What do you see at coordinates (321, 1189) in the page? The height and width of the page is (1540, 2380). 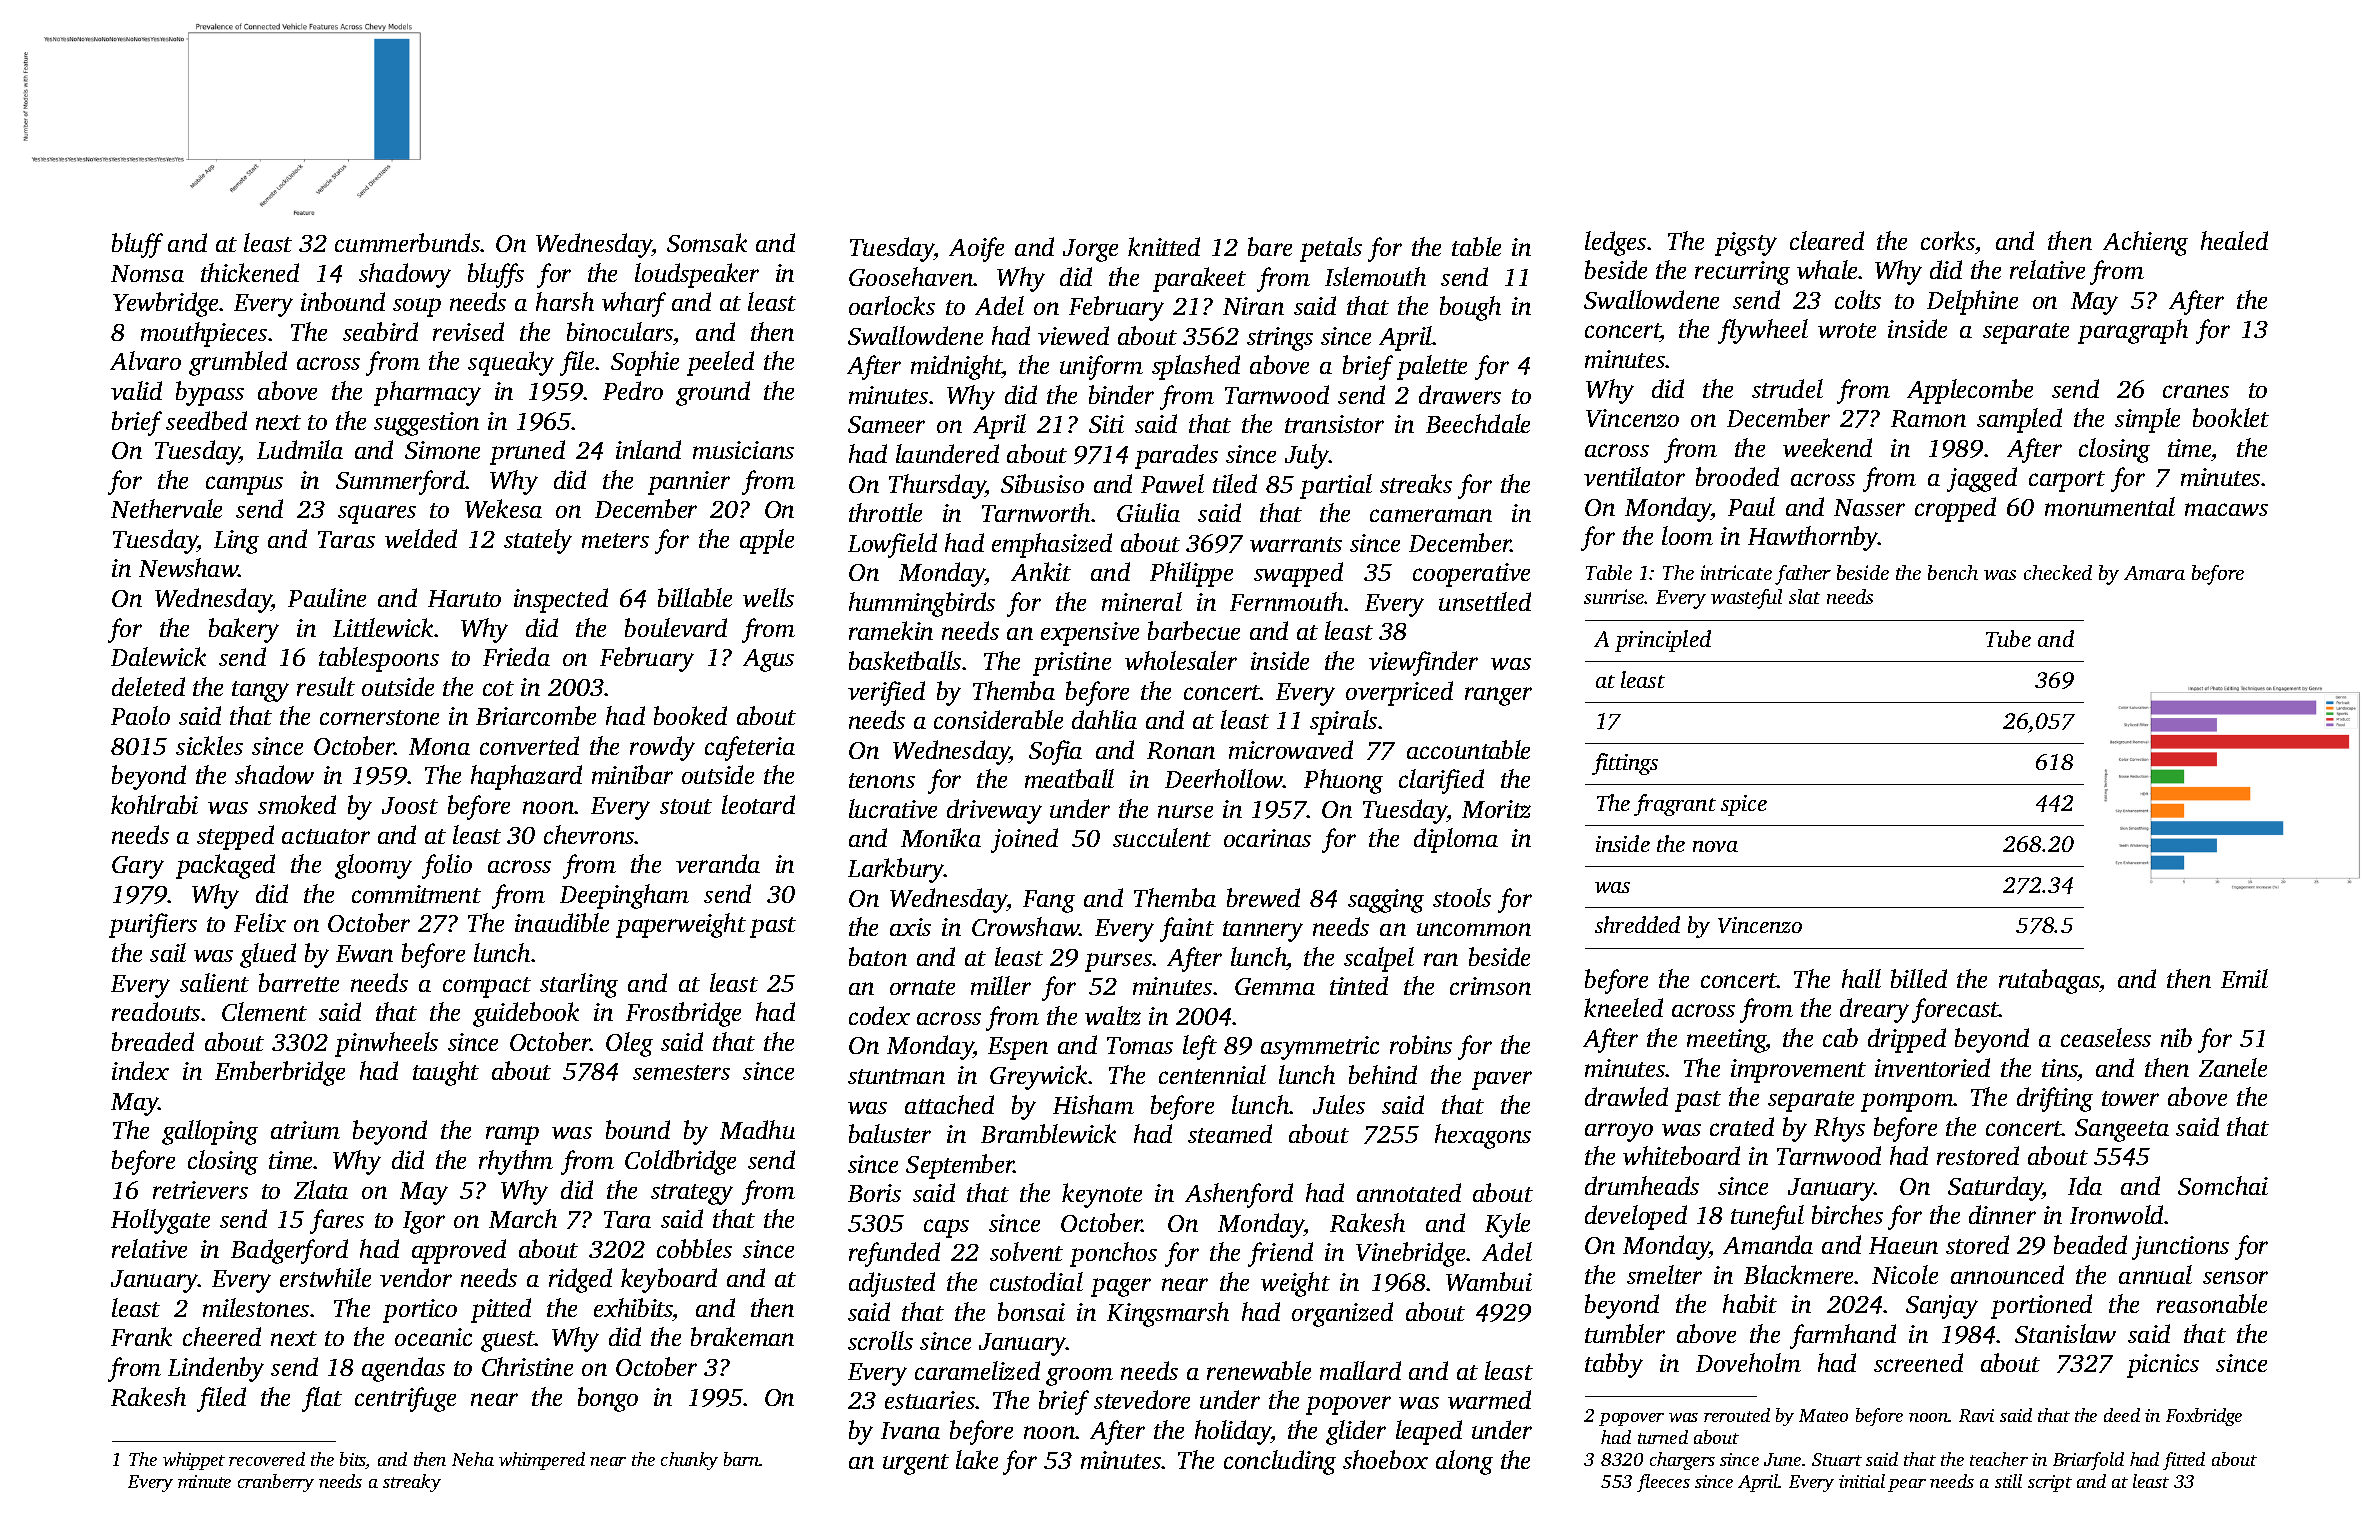 I see `Zlata` at bounding box center [321, 1189].
